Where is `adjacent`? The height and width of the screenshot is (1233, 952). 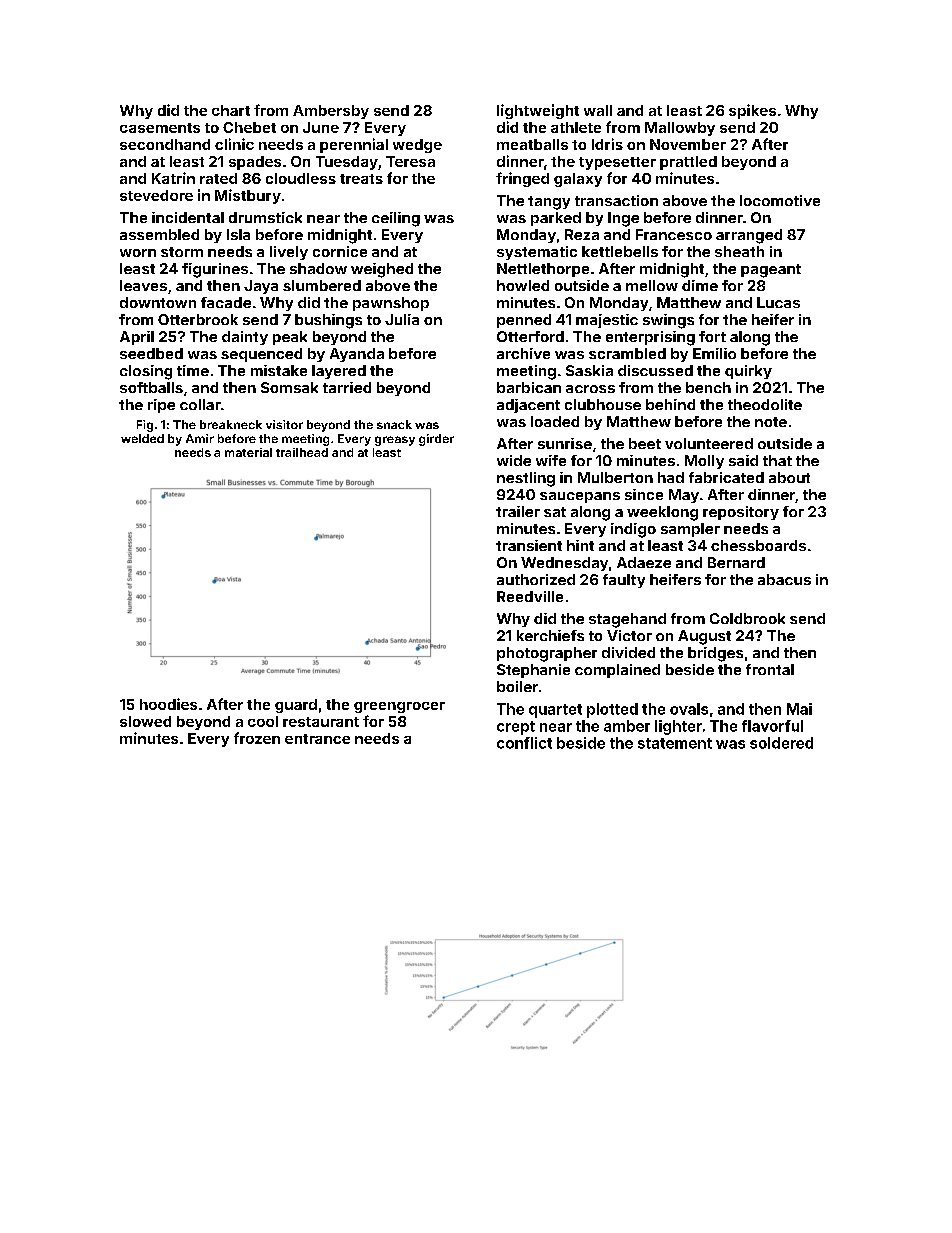
adjacent is located at coordinates (528, 406).
